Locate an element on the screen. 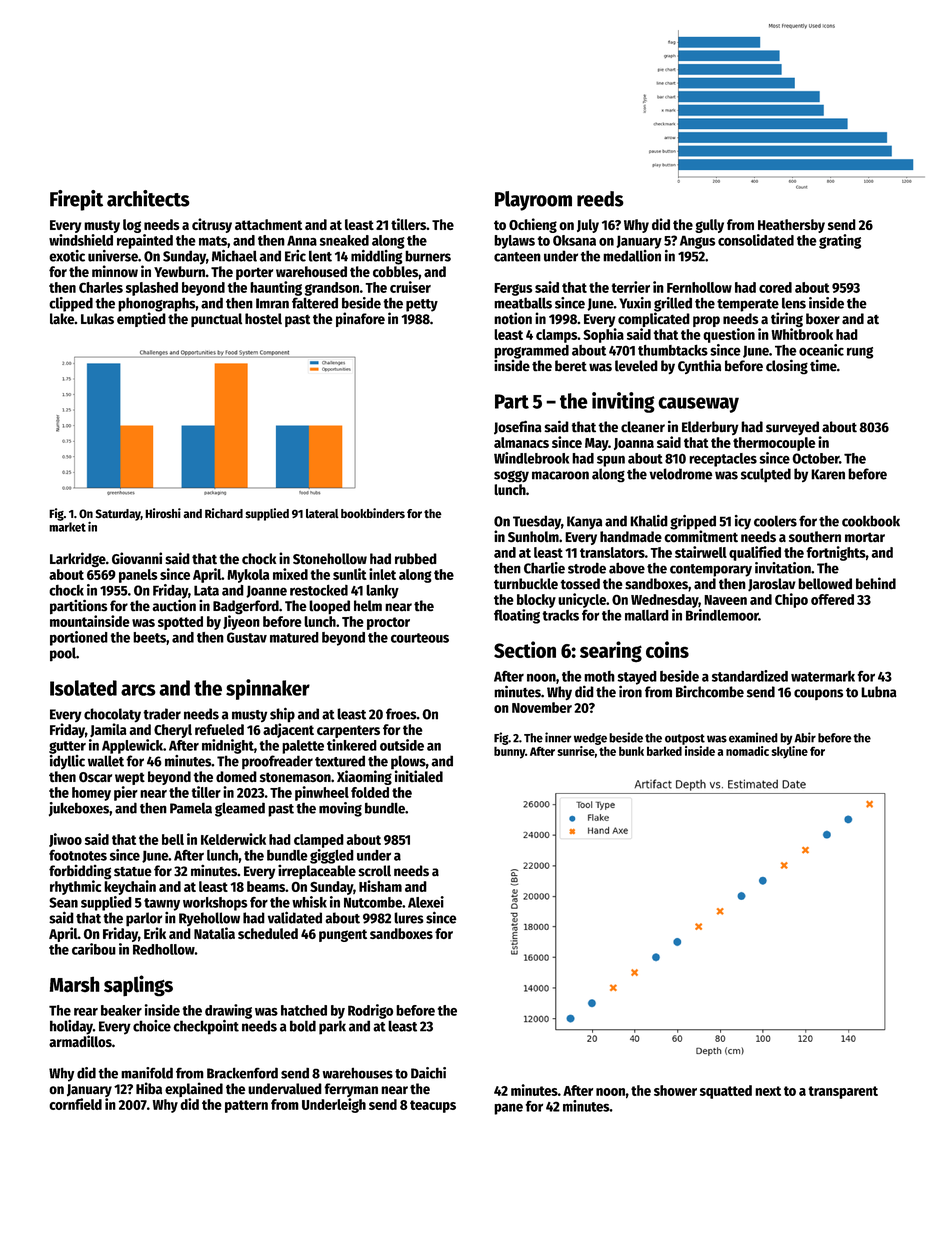 The width and height of the screenshot is (952, 1233). caribou is located at coordinates (94, 949).
